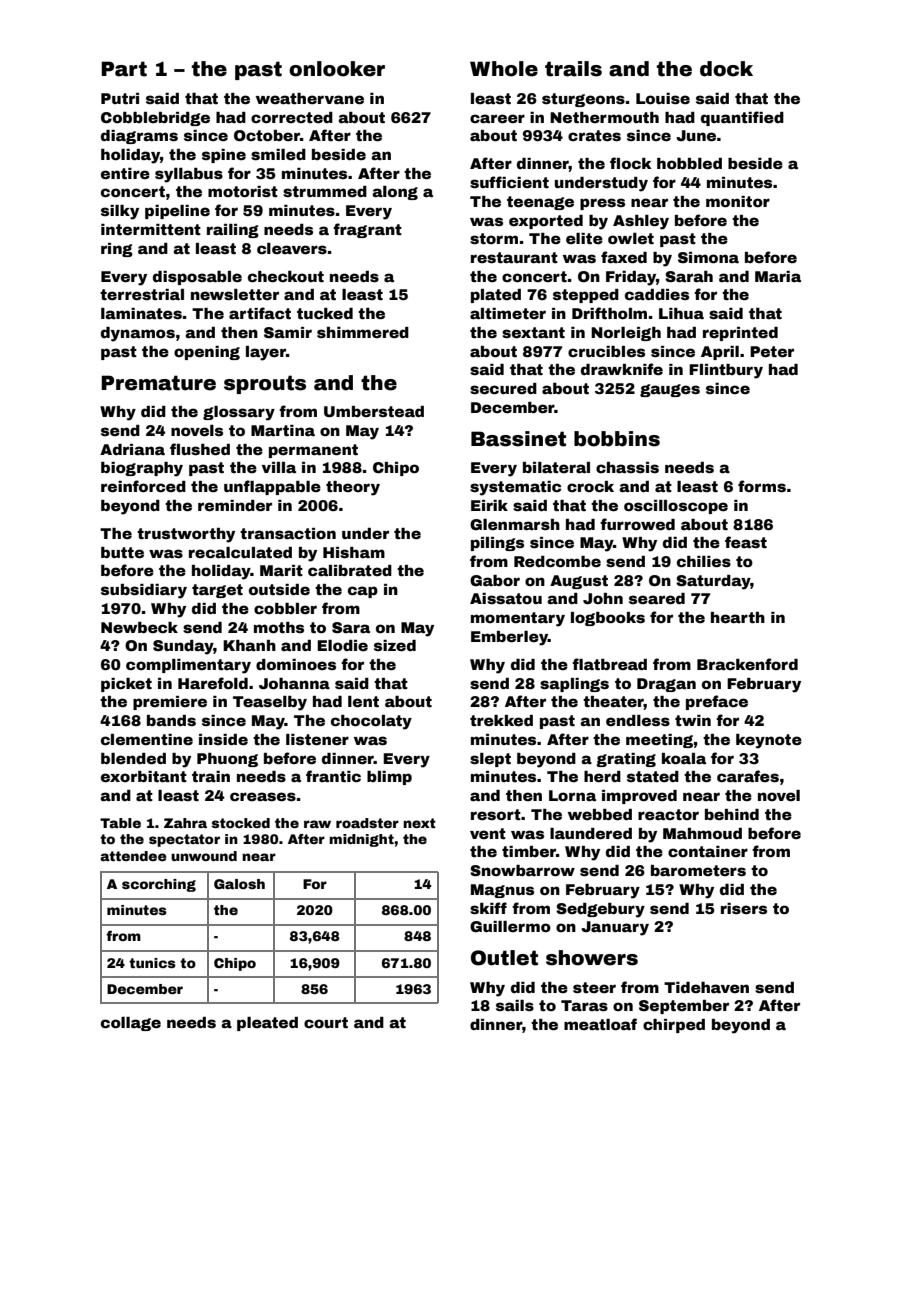 The height and width of the document is (1316, 908). What do you see at coordinates (152, 963) in the document?
I see `tunics` at bounding box center [152, 963].
